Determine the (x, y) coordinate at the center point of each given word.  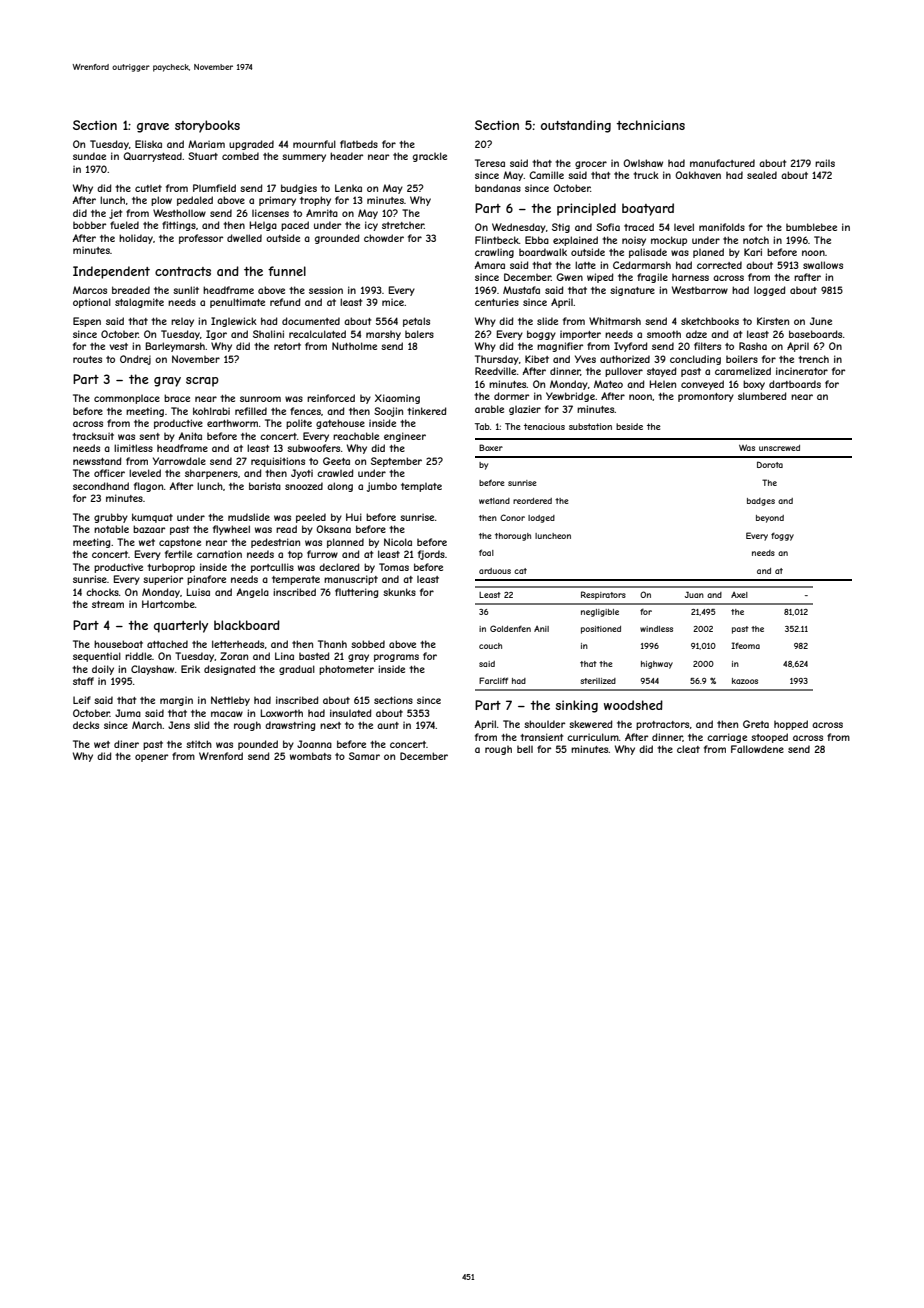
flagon (149, 487)
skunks (399, 592)
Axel (739, 595)
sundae (89, 156)
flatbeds (359, 144)
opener (151, 758)
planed (708, 253)
